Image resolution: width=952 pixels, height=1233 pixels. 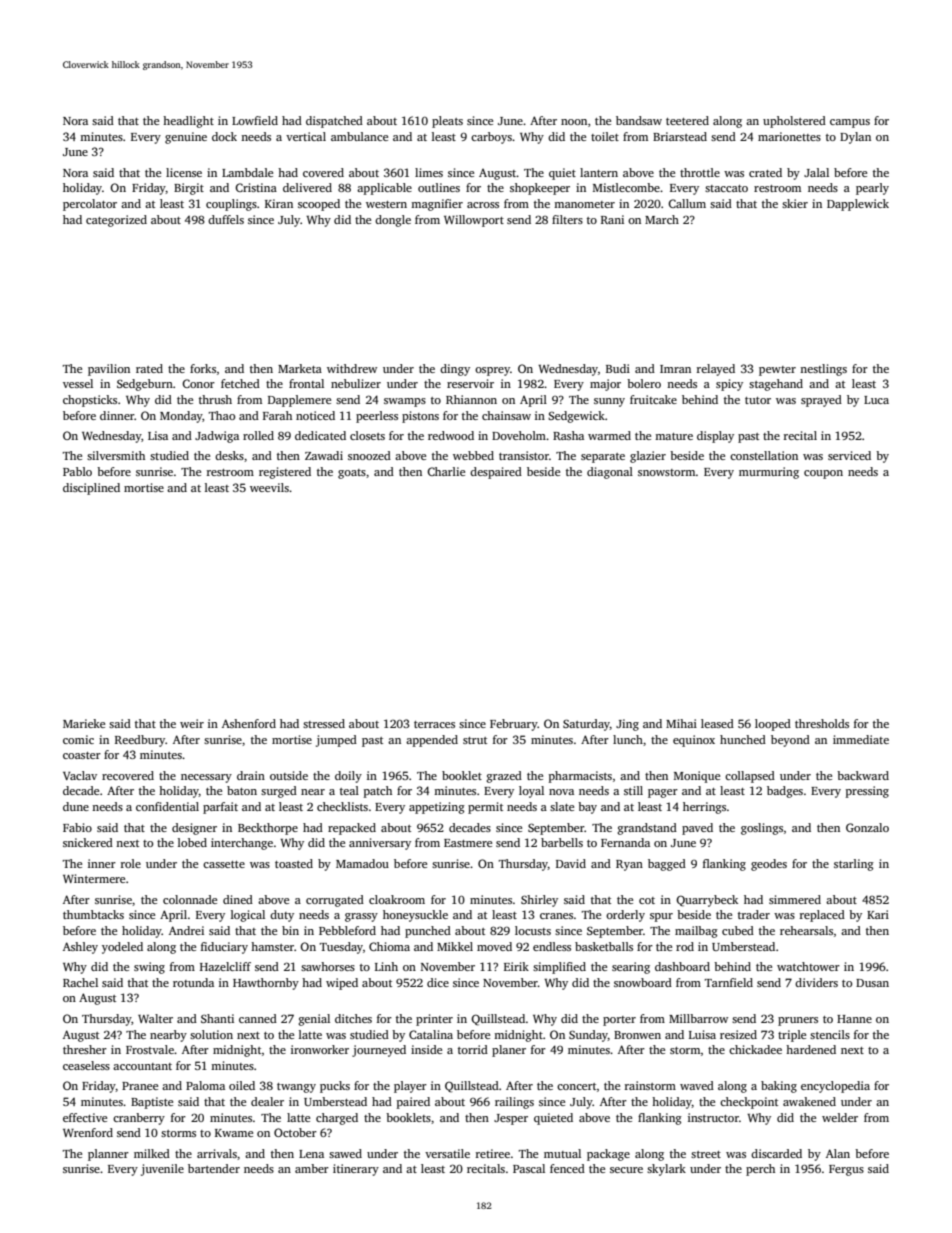 What do you see at coordinates (269, 487) in the image?
I see `weevils` at bounding box center [269, 487].
